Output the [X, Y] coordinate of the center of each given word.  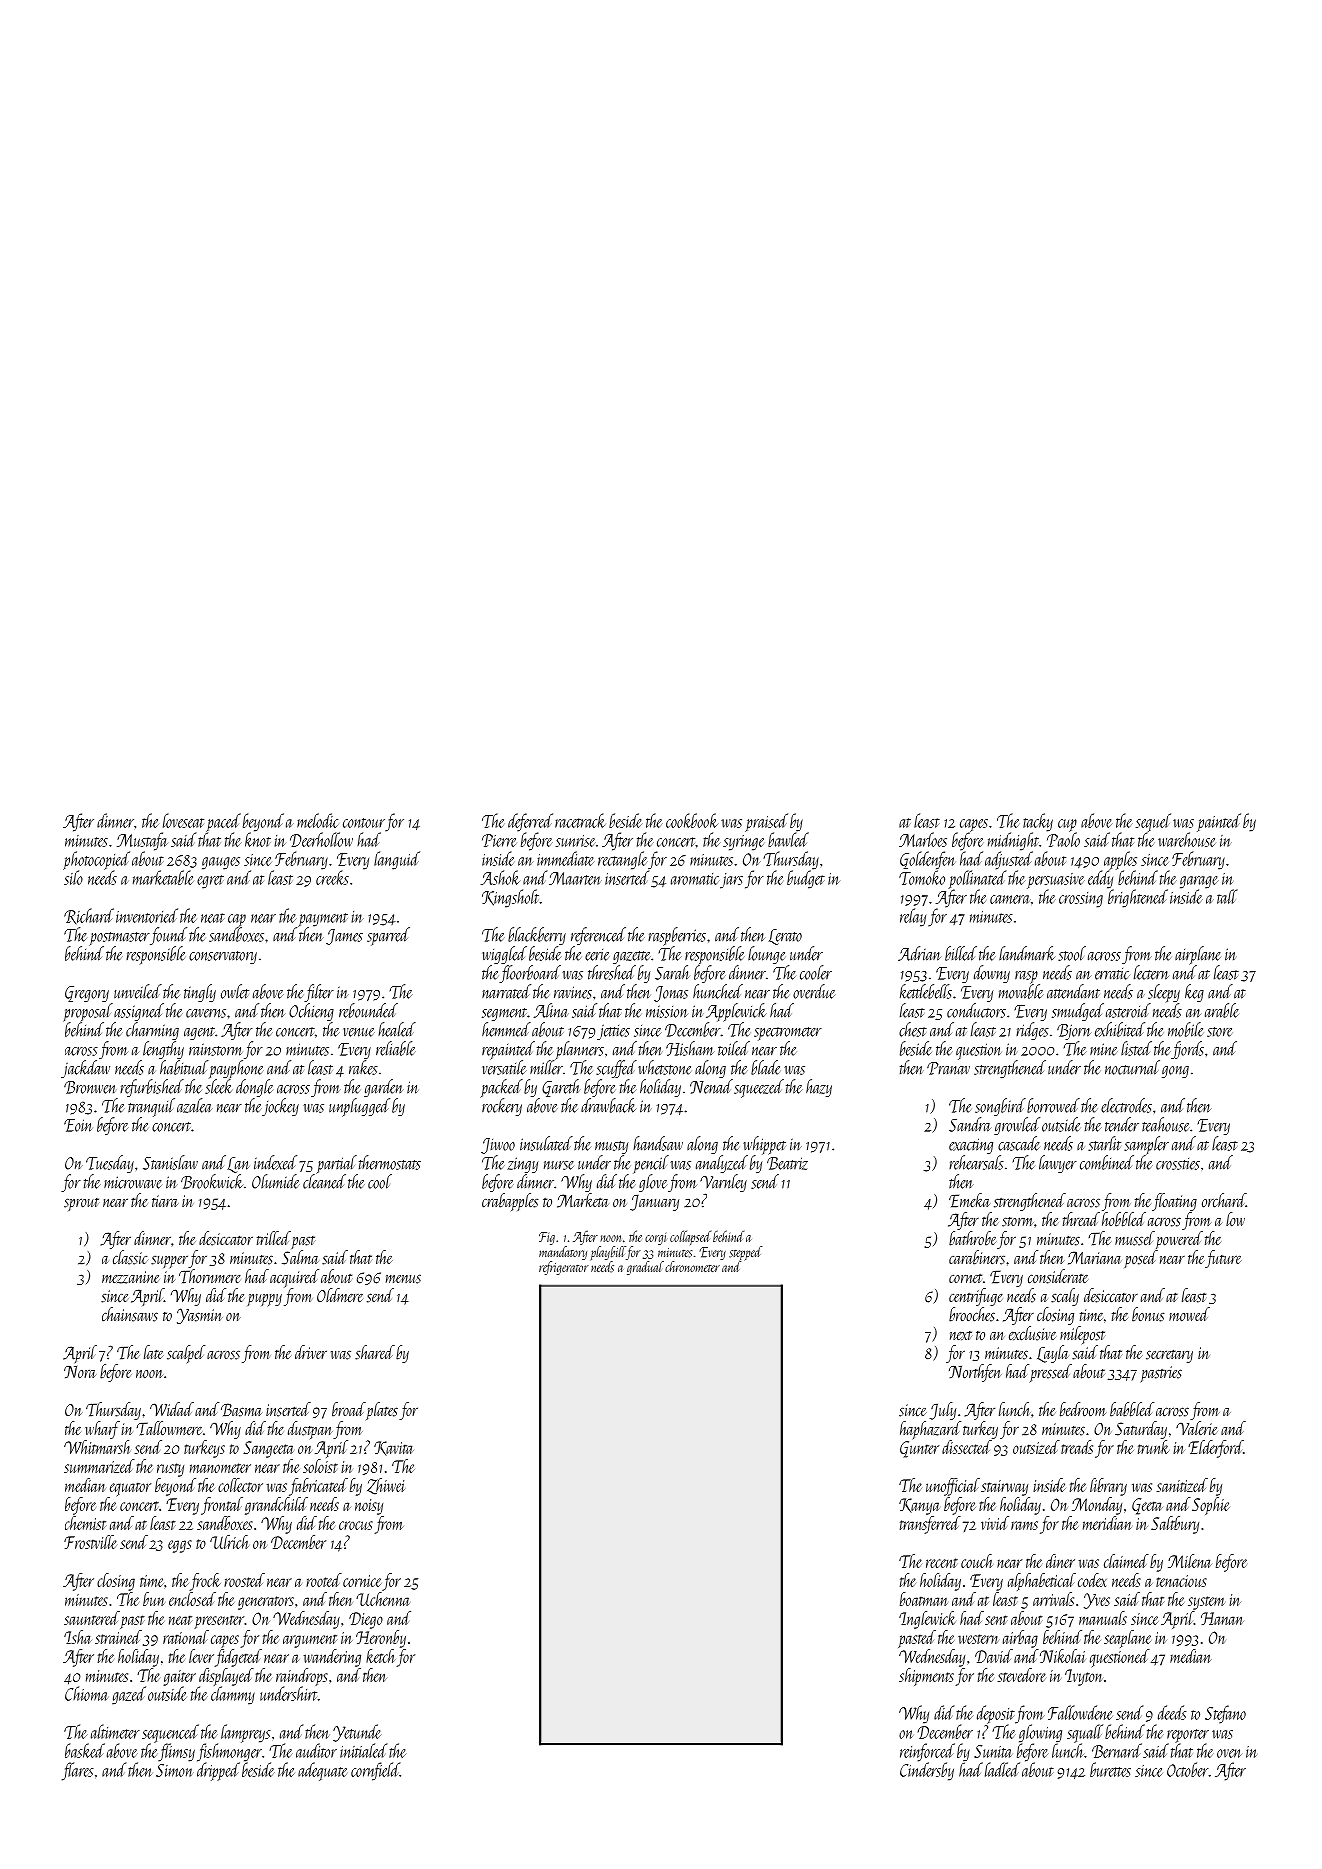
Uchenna [383, 1599]
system [1206, 1603]
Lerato [785, 937]
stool [1072, 953]
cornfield [375, 1771]
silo [73, 877]
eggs [180, 1546]
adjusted [1009, 860]
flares [78, 1771]
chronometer [692, 1266]
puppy [264, 1300]
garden [384, 1088]
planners [579, 1050]
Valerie [1197, 1428]
